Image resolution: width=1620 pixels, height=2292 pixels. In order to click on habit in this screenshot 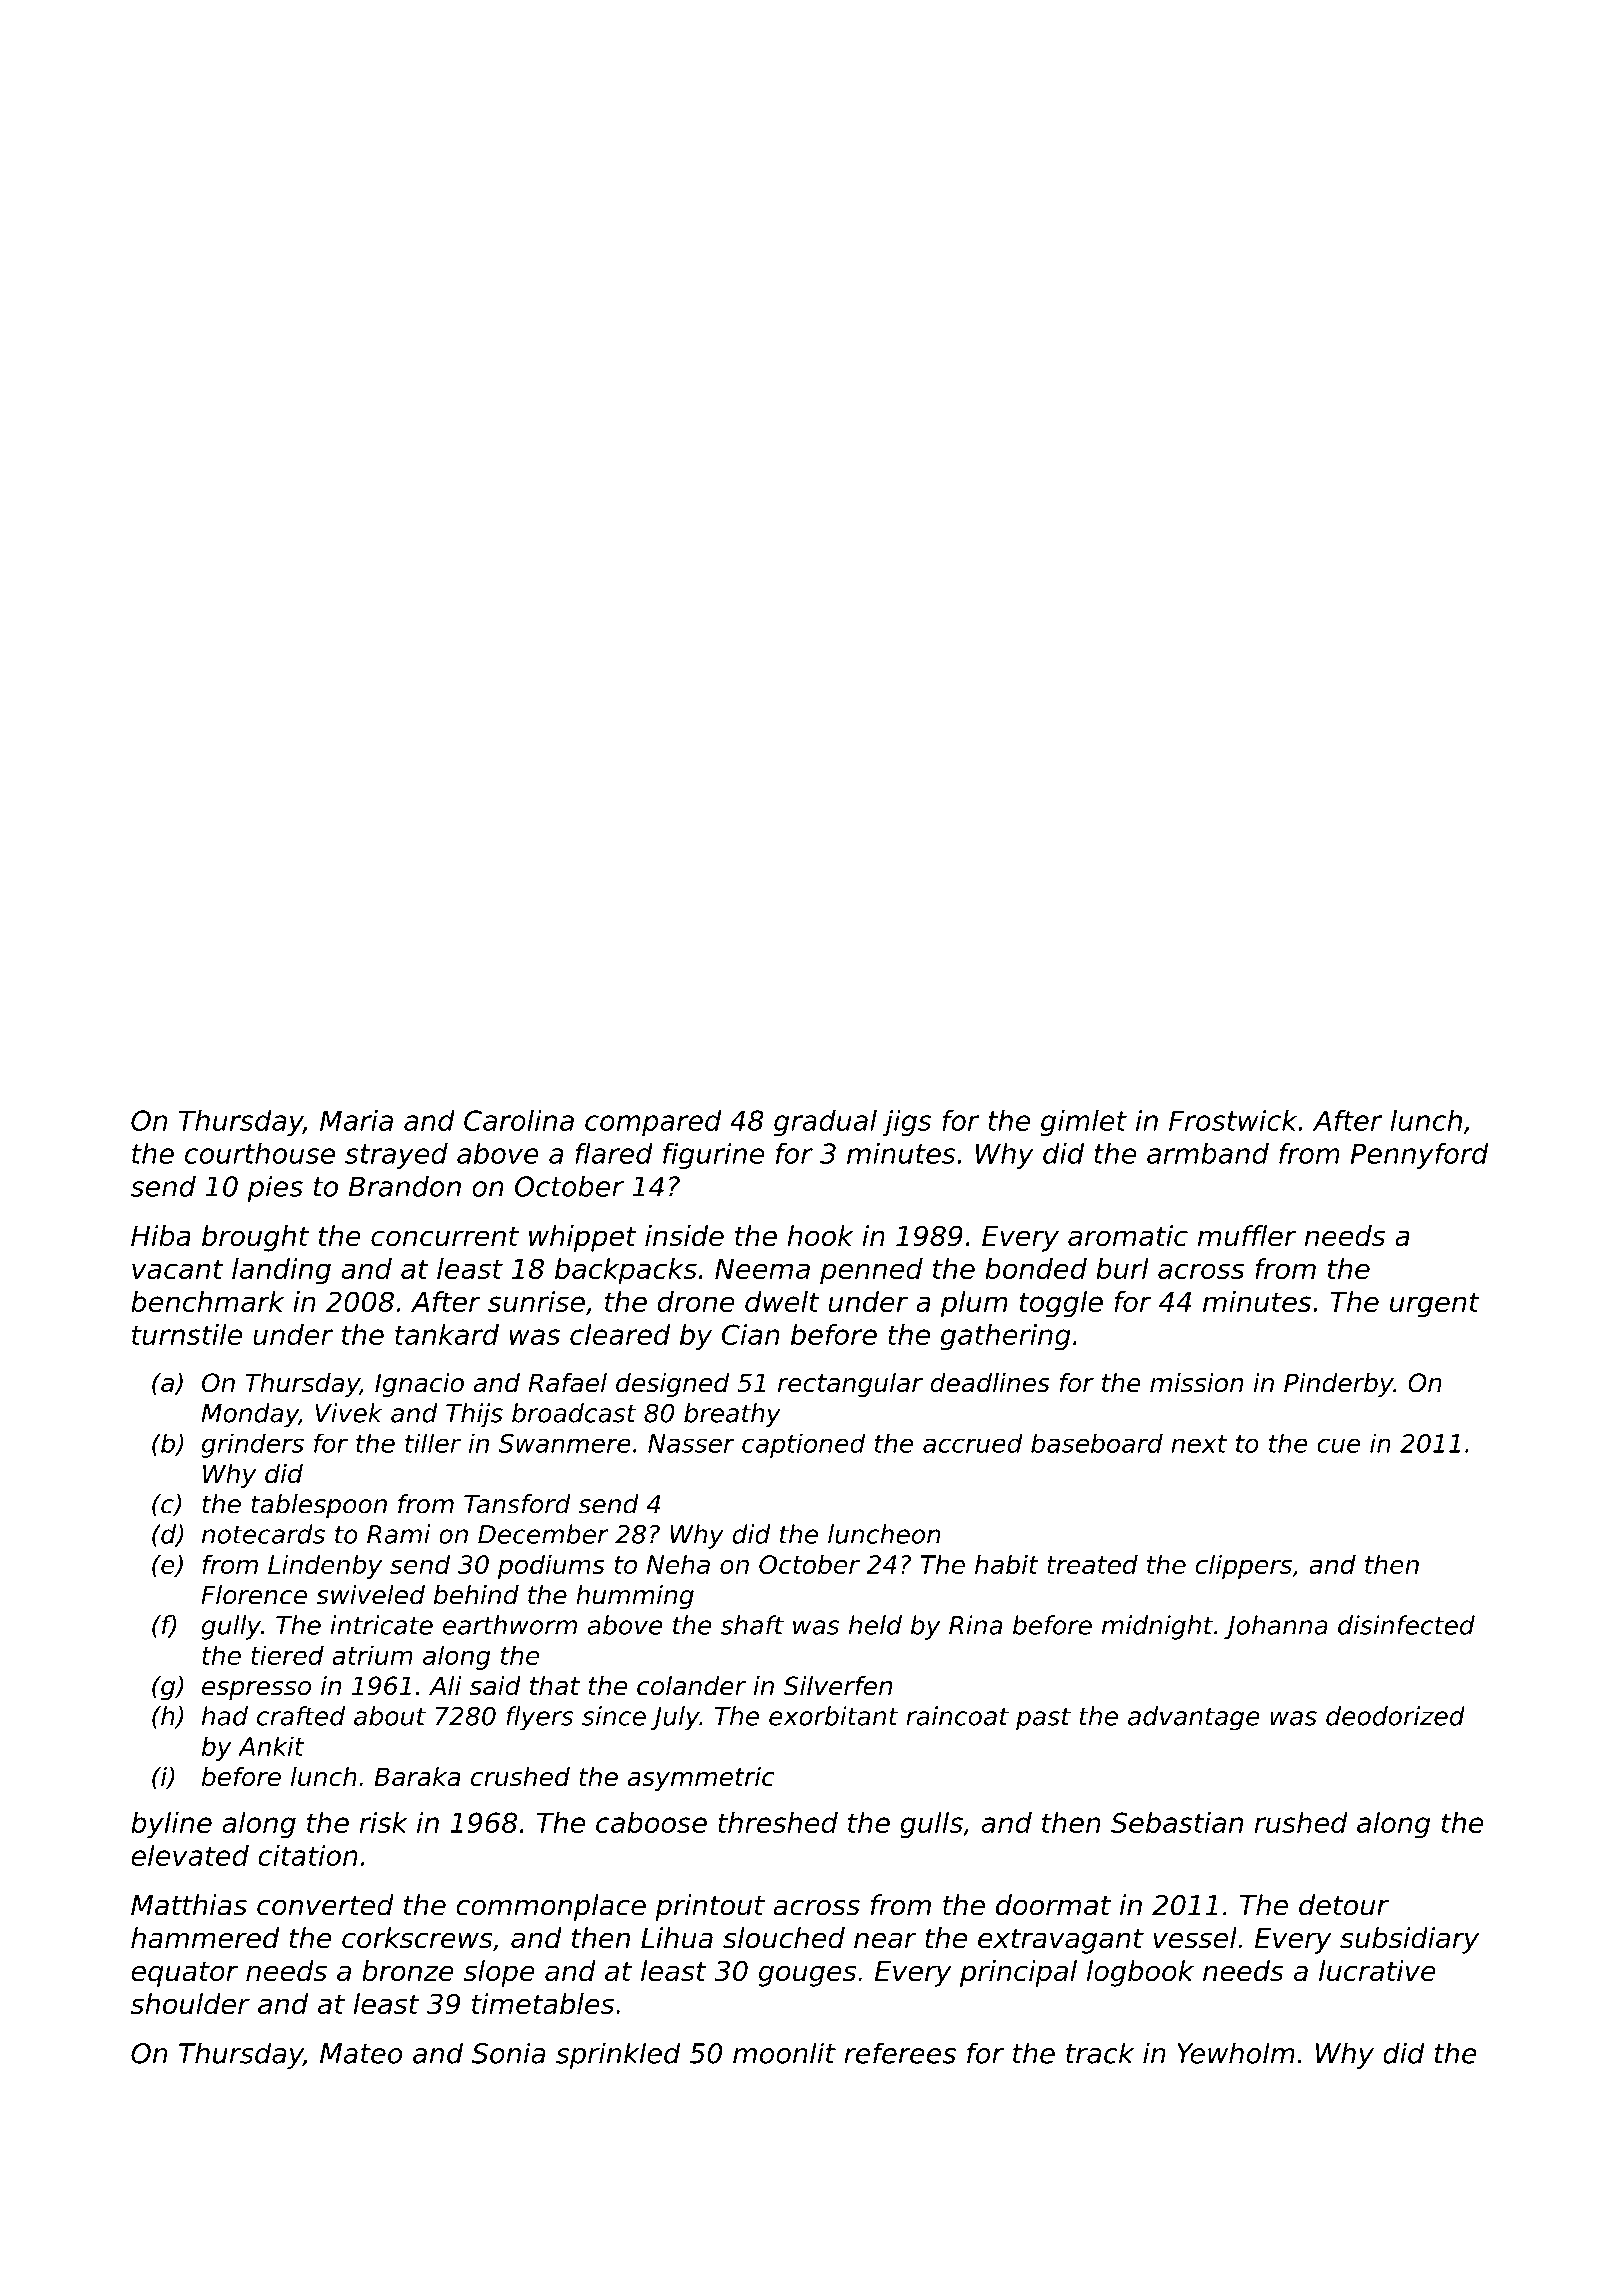, I will do `click(1007, 1564)`.
